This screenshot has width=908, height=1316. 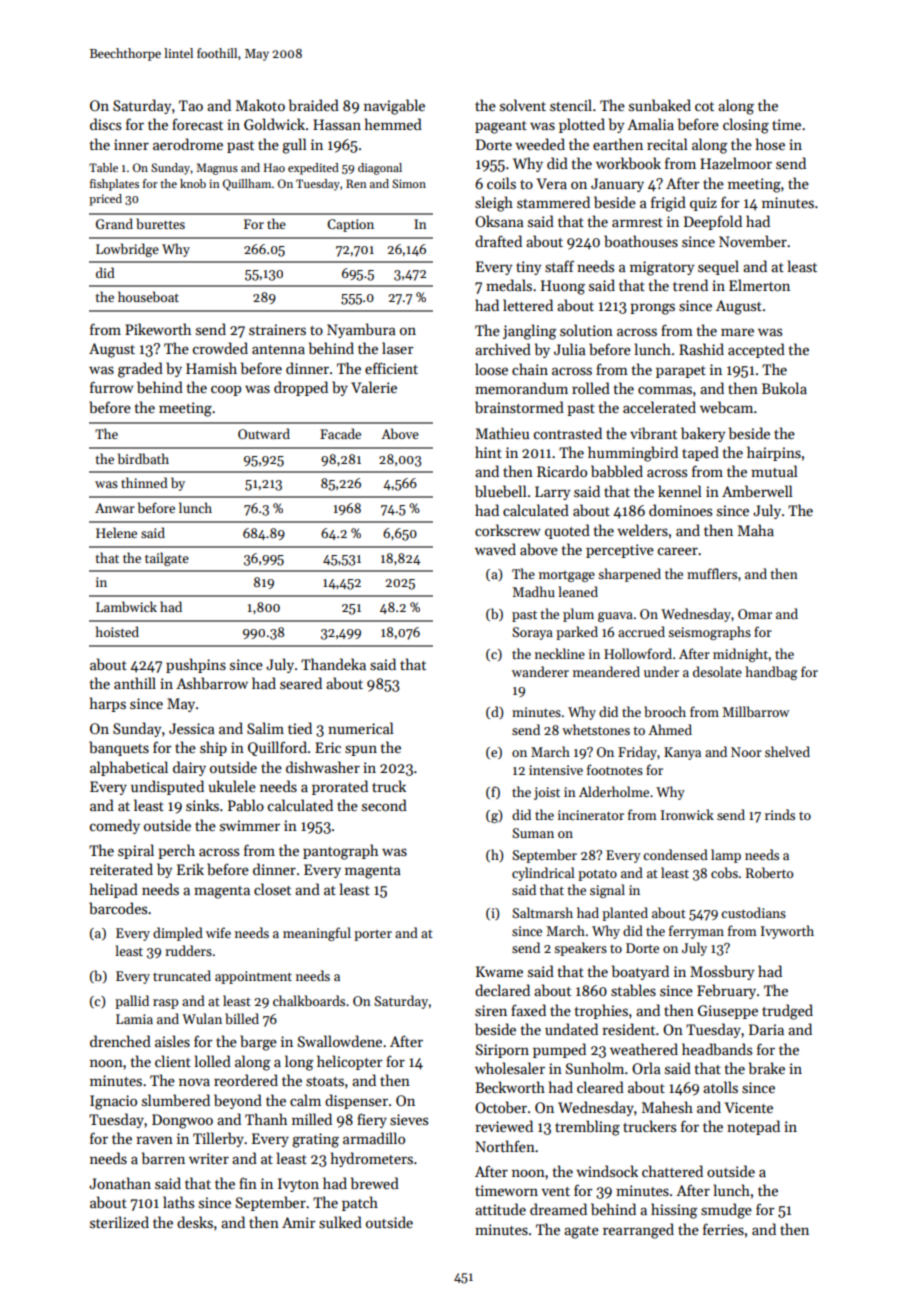 What do you see at coordinates (340, 1222) in the screenshot?
I see `sulked` at bounding box center [340, 1222].
